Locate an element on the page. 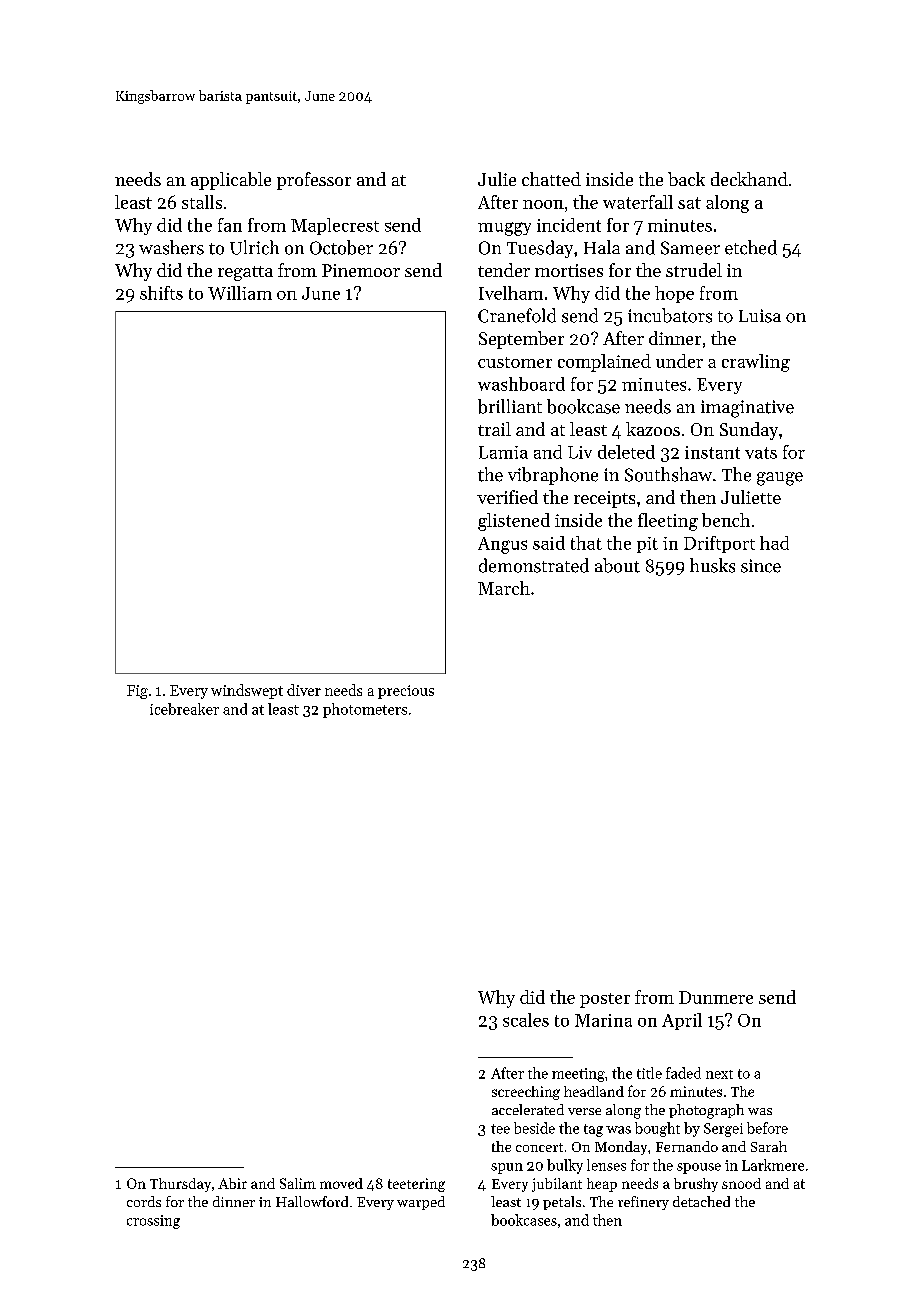 Image resolution: width=924 pixels, height=1311 pixels. Dunmere is located at coordinates (716, 997).
